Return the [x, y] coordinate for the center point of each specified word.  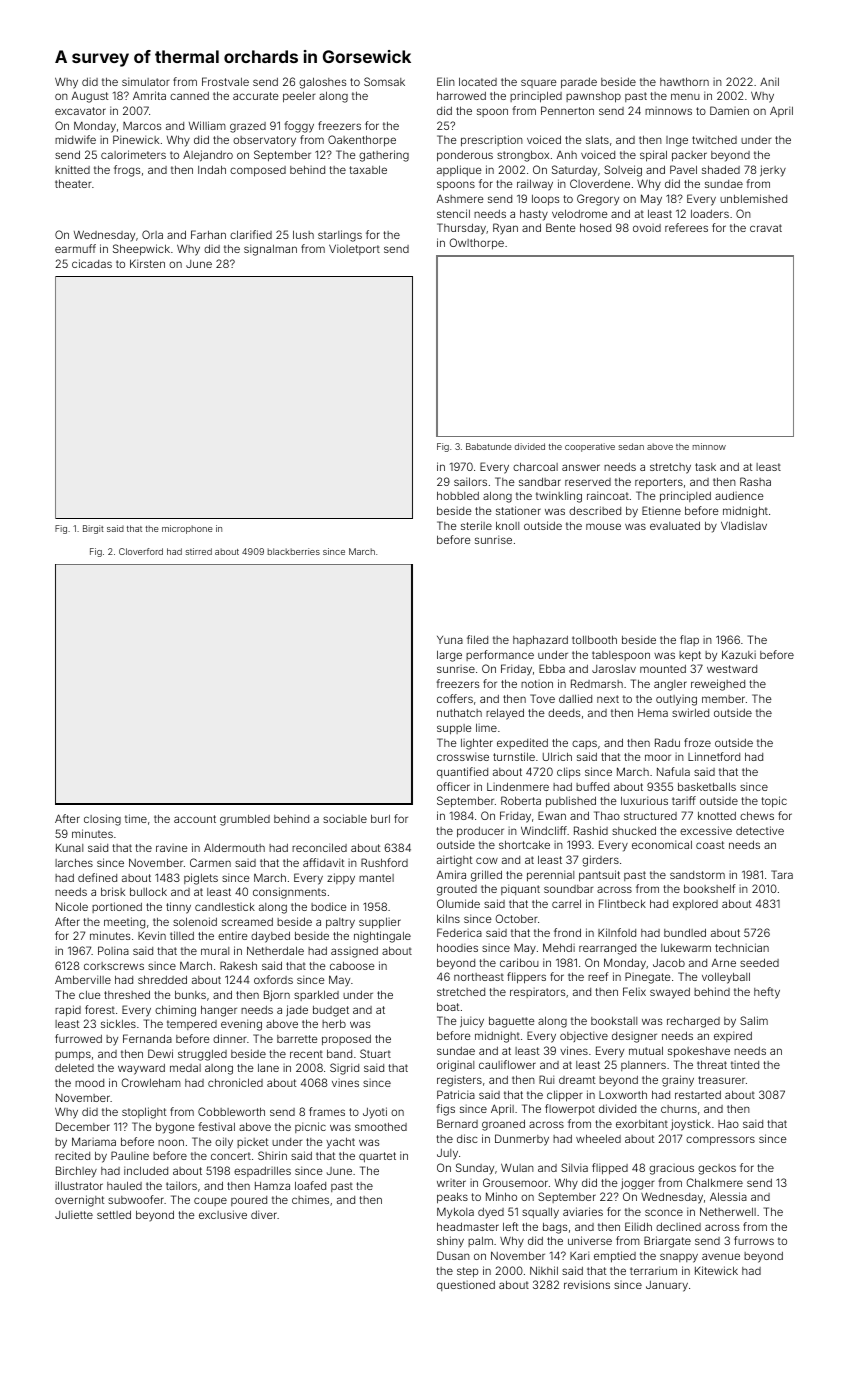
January [667, 1286]
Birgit [93, 529]
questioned [466, 1286]
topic [774, 802]
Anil [769, 81]
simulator [145, 81]
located [478, 81]
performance [500, 655]
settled [114, 1214]
